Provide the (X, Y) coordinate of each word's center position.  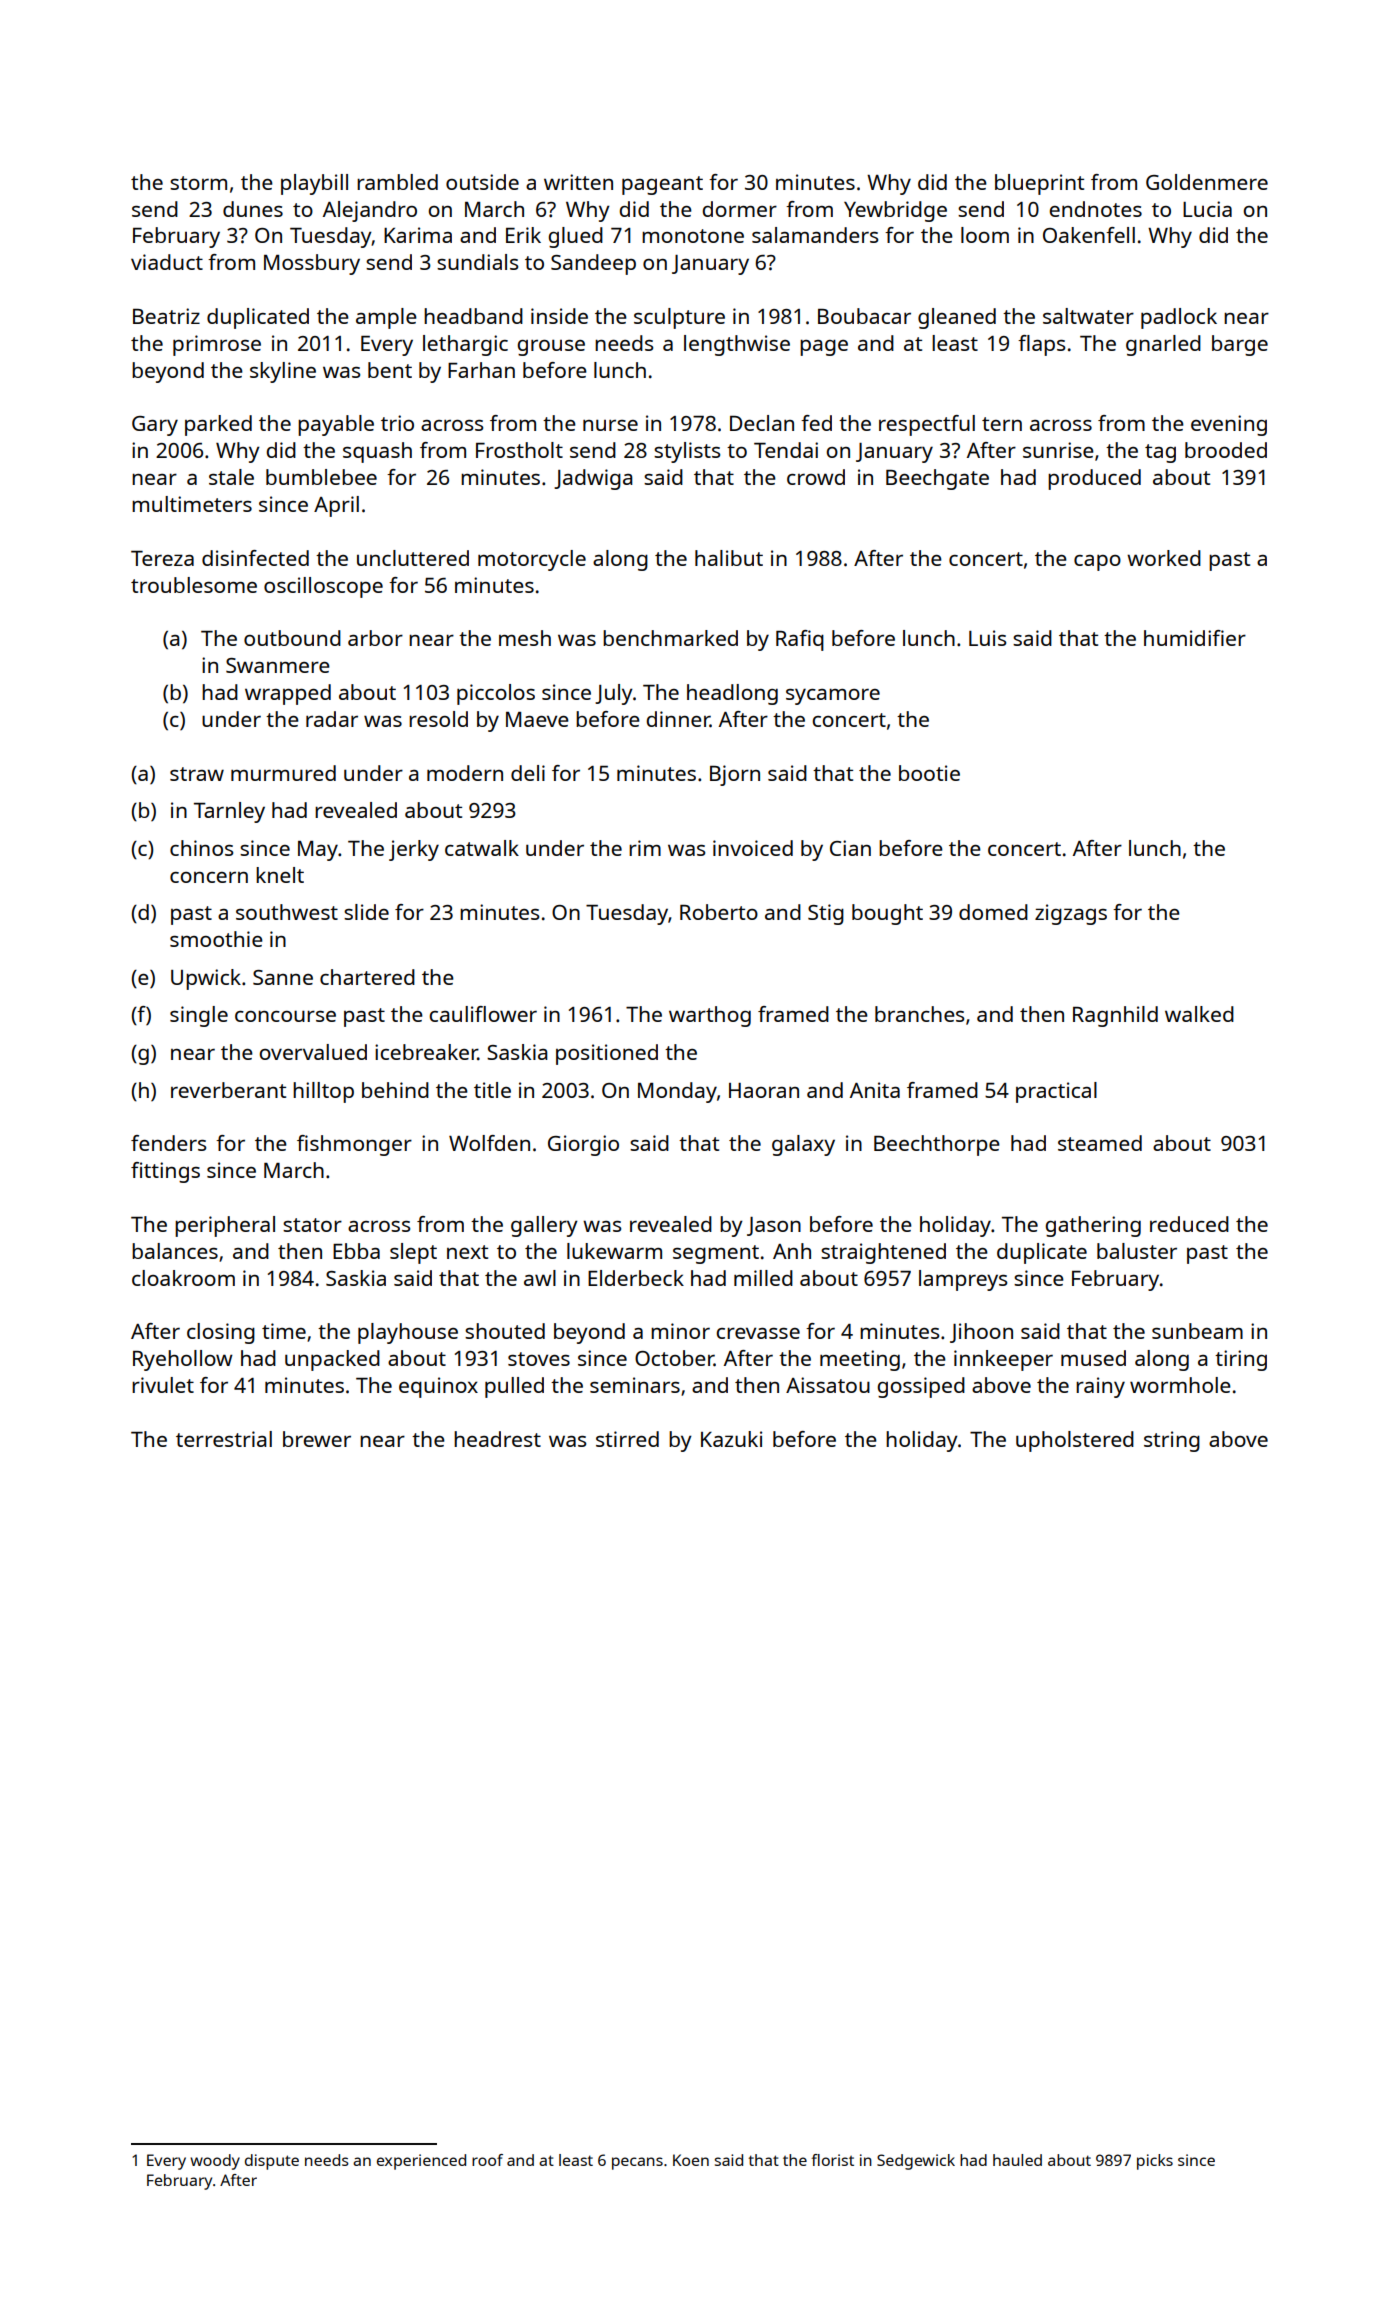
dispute (272, 2162)
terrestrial (224, 1439)
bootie (929, 773)
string (1172, 1441)
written (578, 182)
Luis (987, 638)
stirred (627, 1439)
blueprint (1039, 184)
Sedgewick (916, 2162)
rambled (397, 182)
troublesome (194, 585)
